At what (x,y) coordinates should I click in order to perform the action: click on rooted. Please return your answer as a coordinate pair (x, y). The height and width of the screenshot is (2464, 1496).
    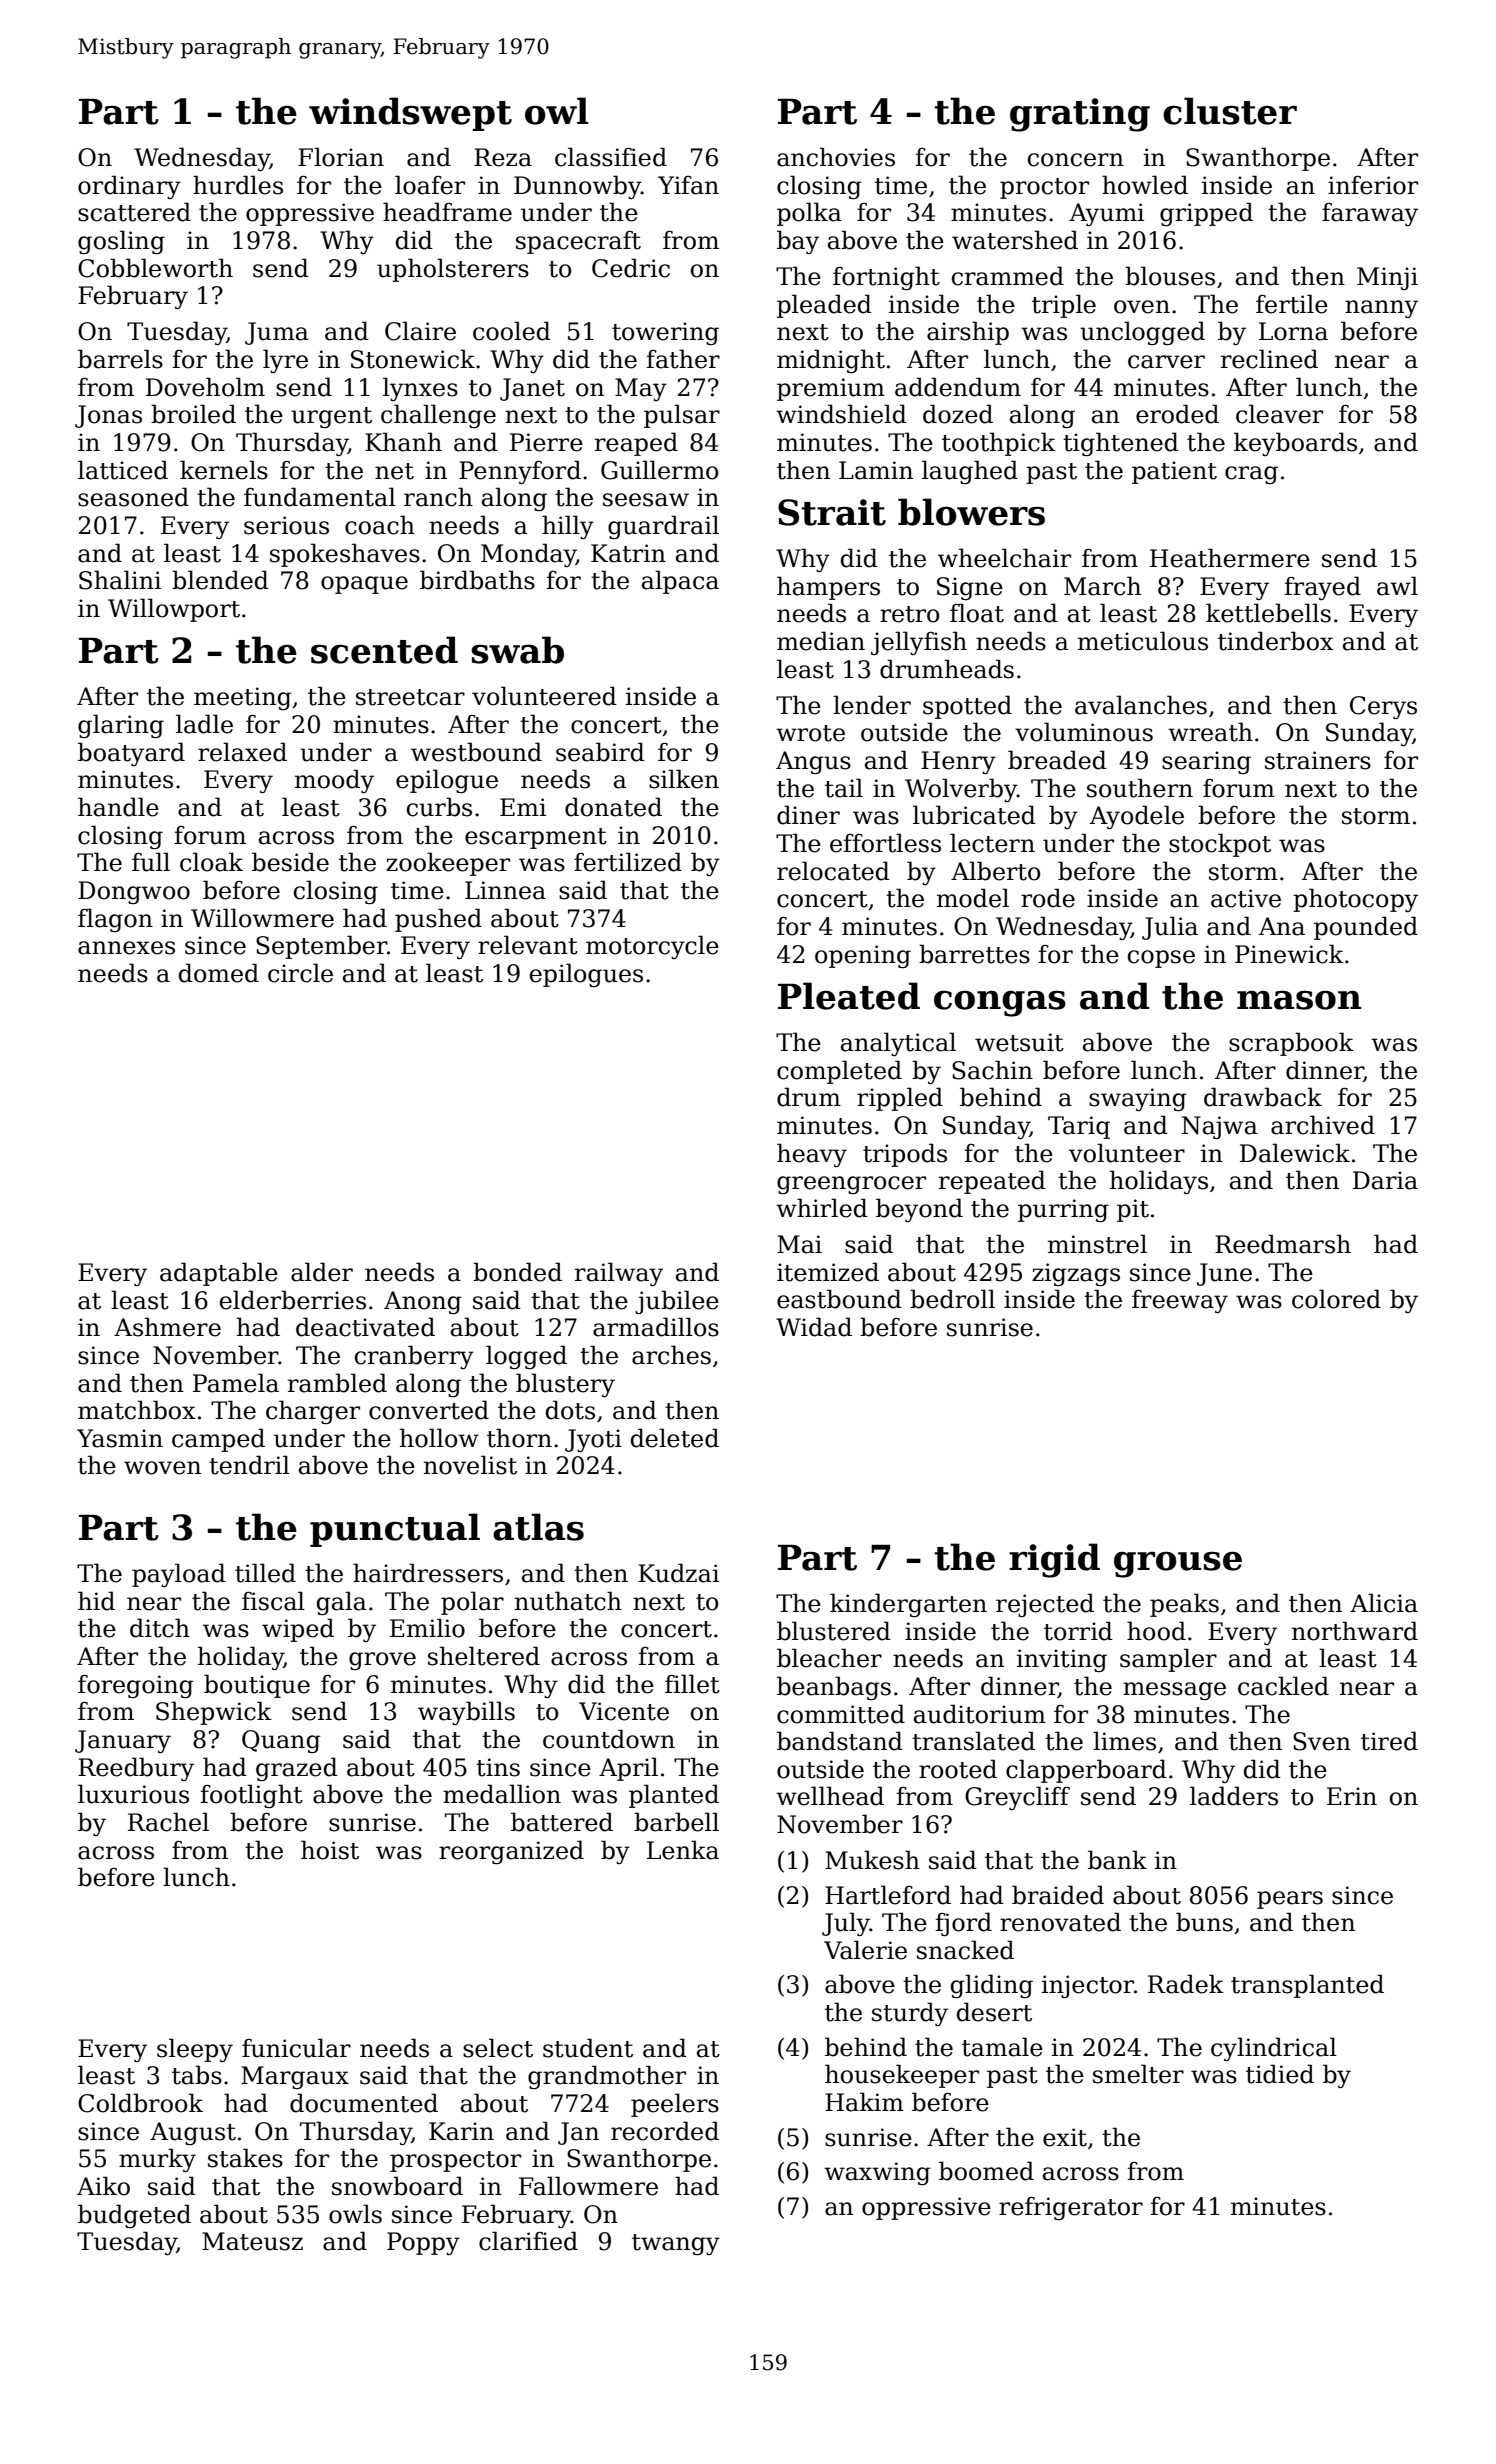
    Looking at the image, I should click on (958, 1769).
